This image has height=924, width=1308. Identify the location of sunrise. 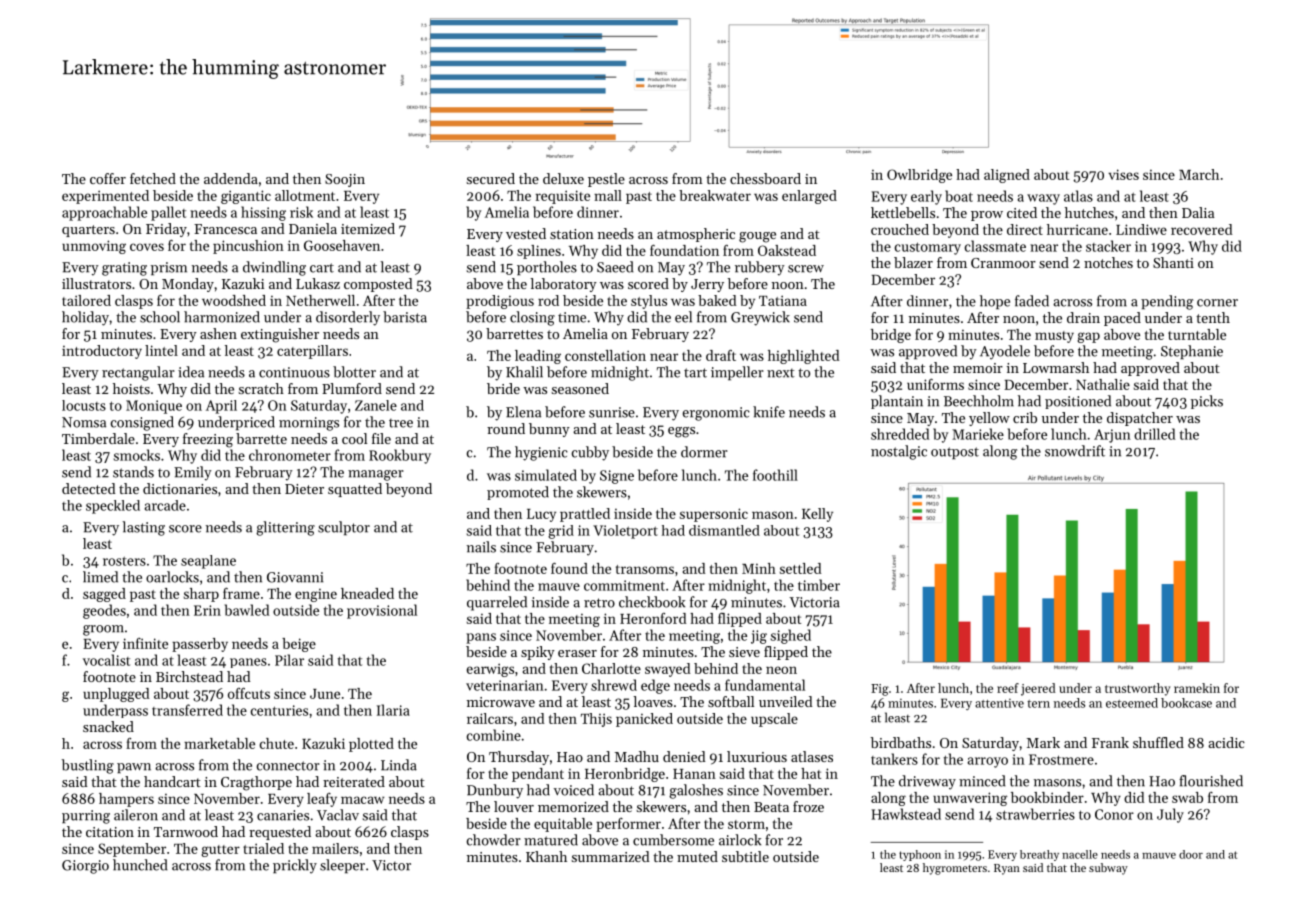
(612, 412).
